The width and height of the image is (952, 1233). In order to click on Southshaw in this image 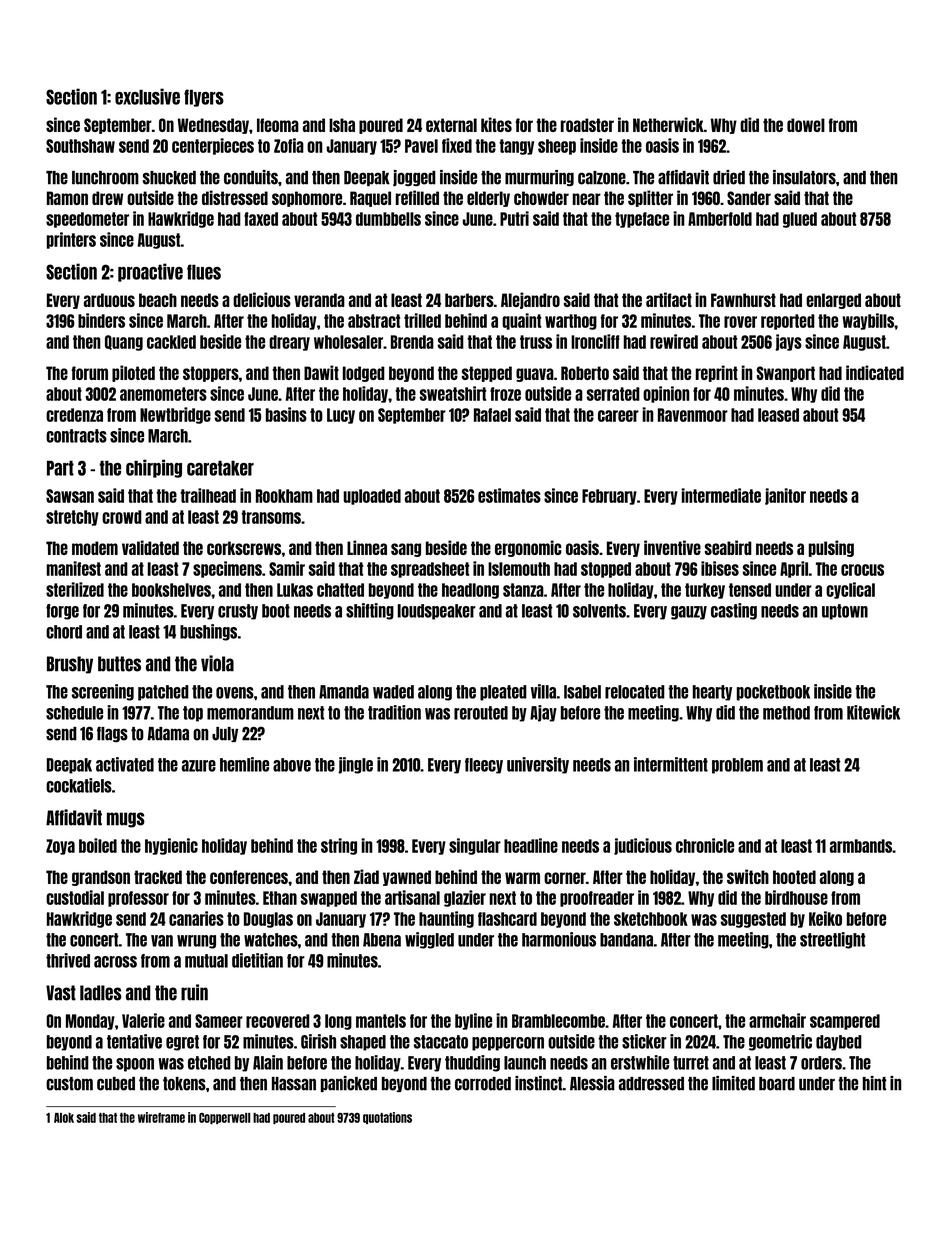, I will do `click(80, 146)`.
